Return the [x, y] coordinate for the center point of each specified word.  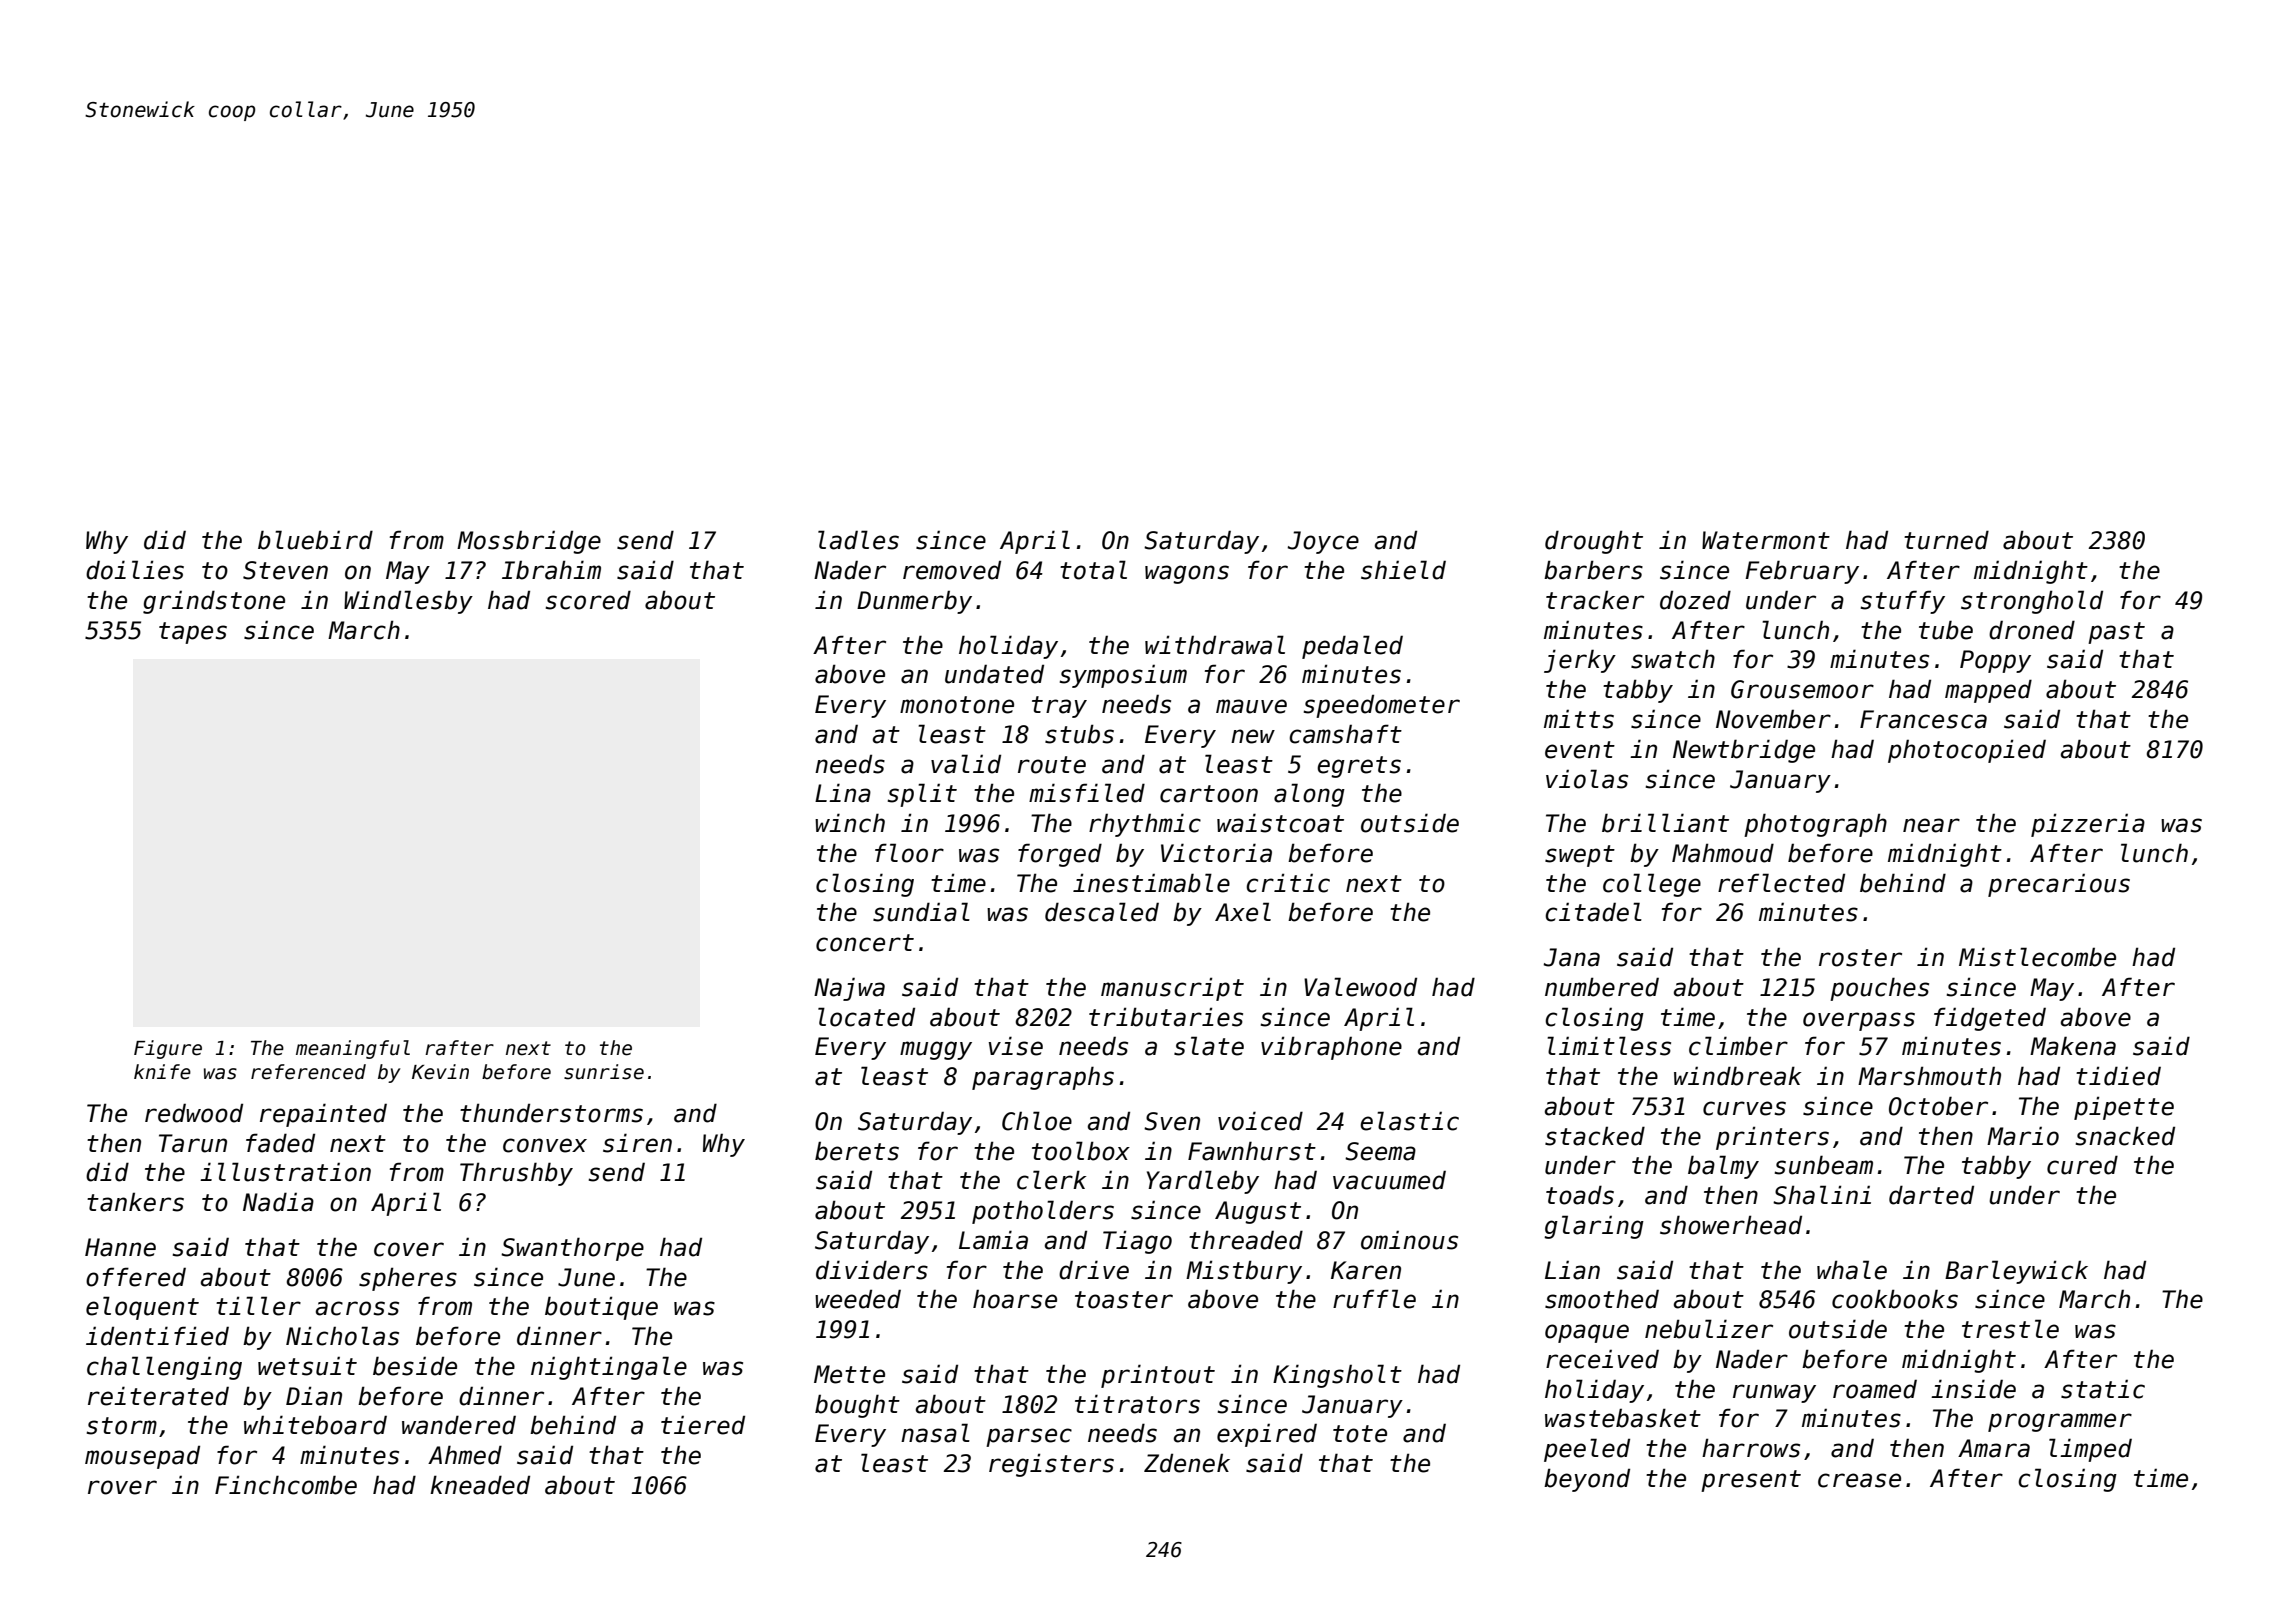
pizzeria [2088, 825]
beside [415, 1366]
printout [1158, 1376]
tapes [193, 633]
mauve [1251, 706]
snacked [2125, 1136]
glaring [1594, 1227]
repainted [323, 1115]
